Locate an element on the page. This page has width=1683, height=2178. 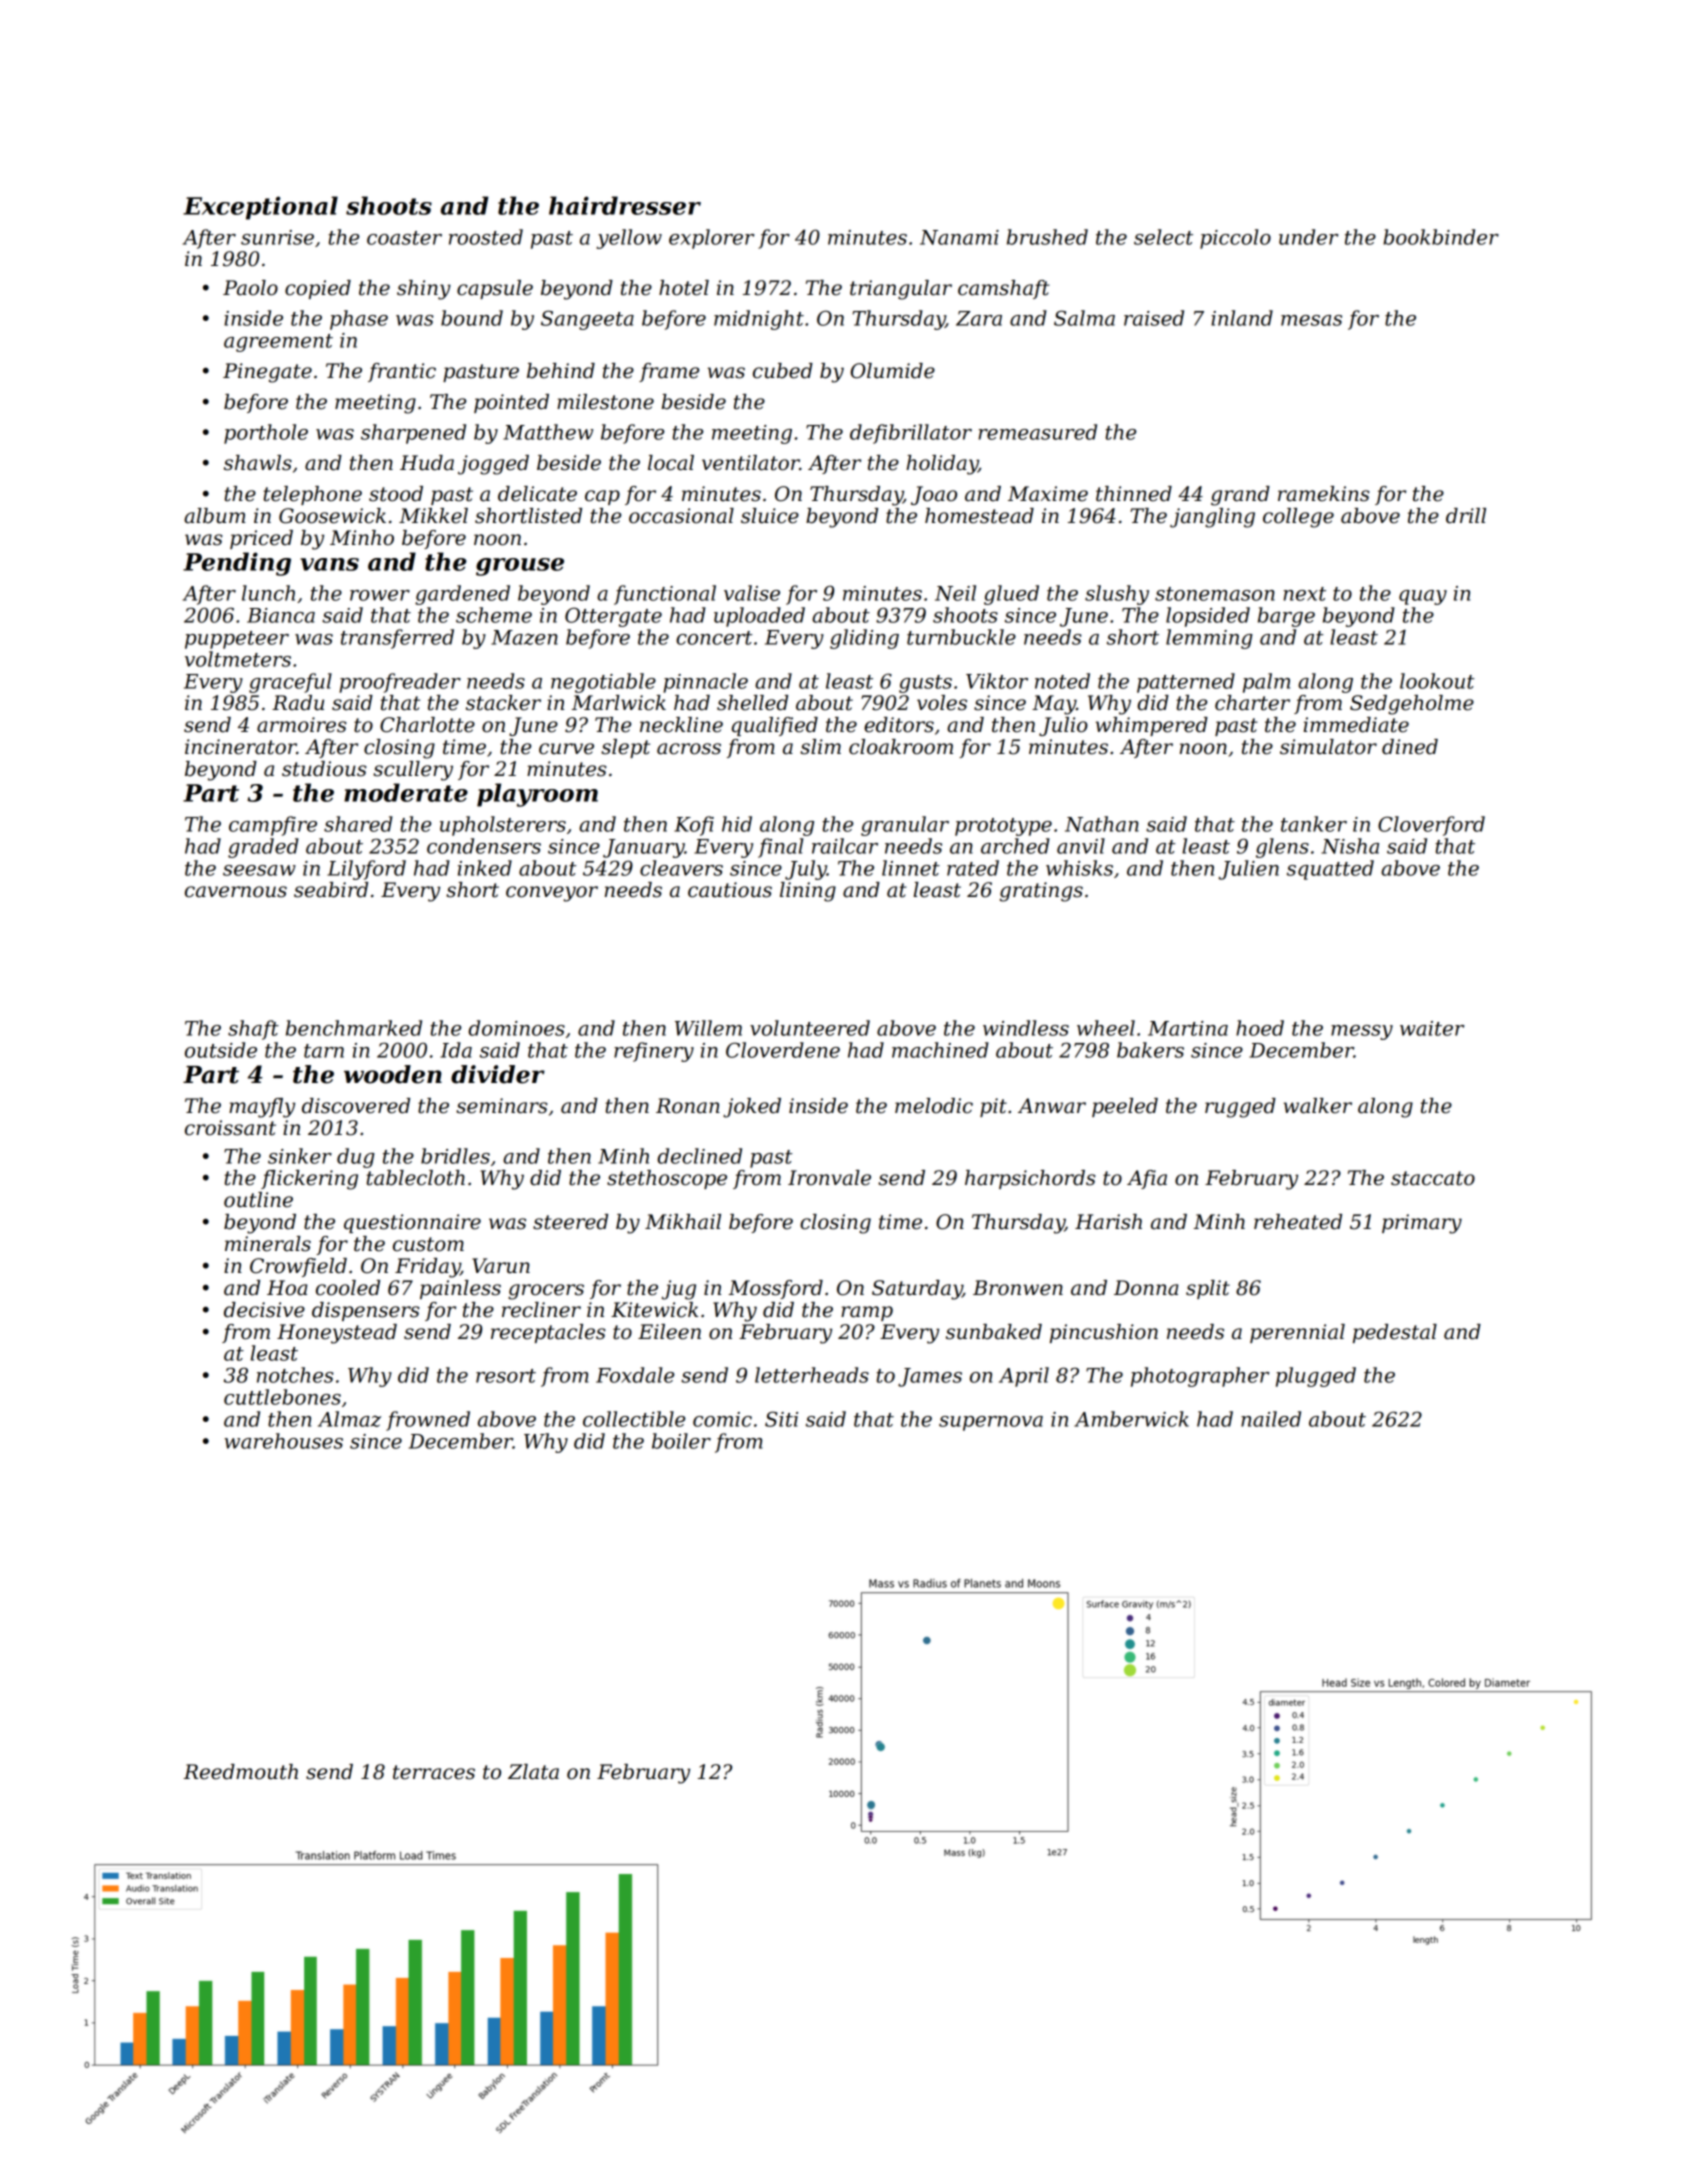
terraces is located at coordinates (434, 1772).
